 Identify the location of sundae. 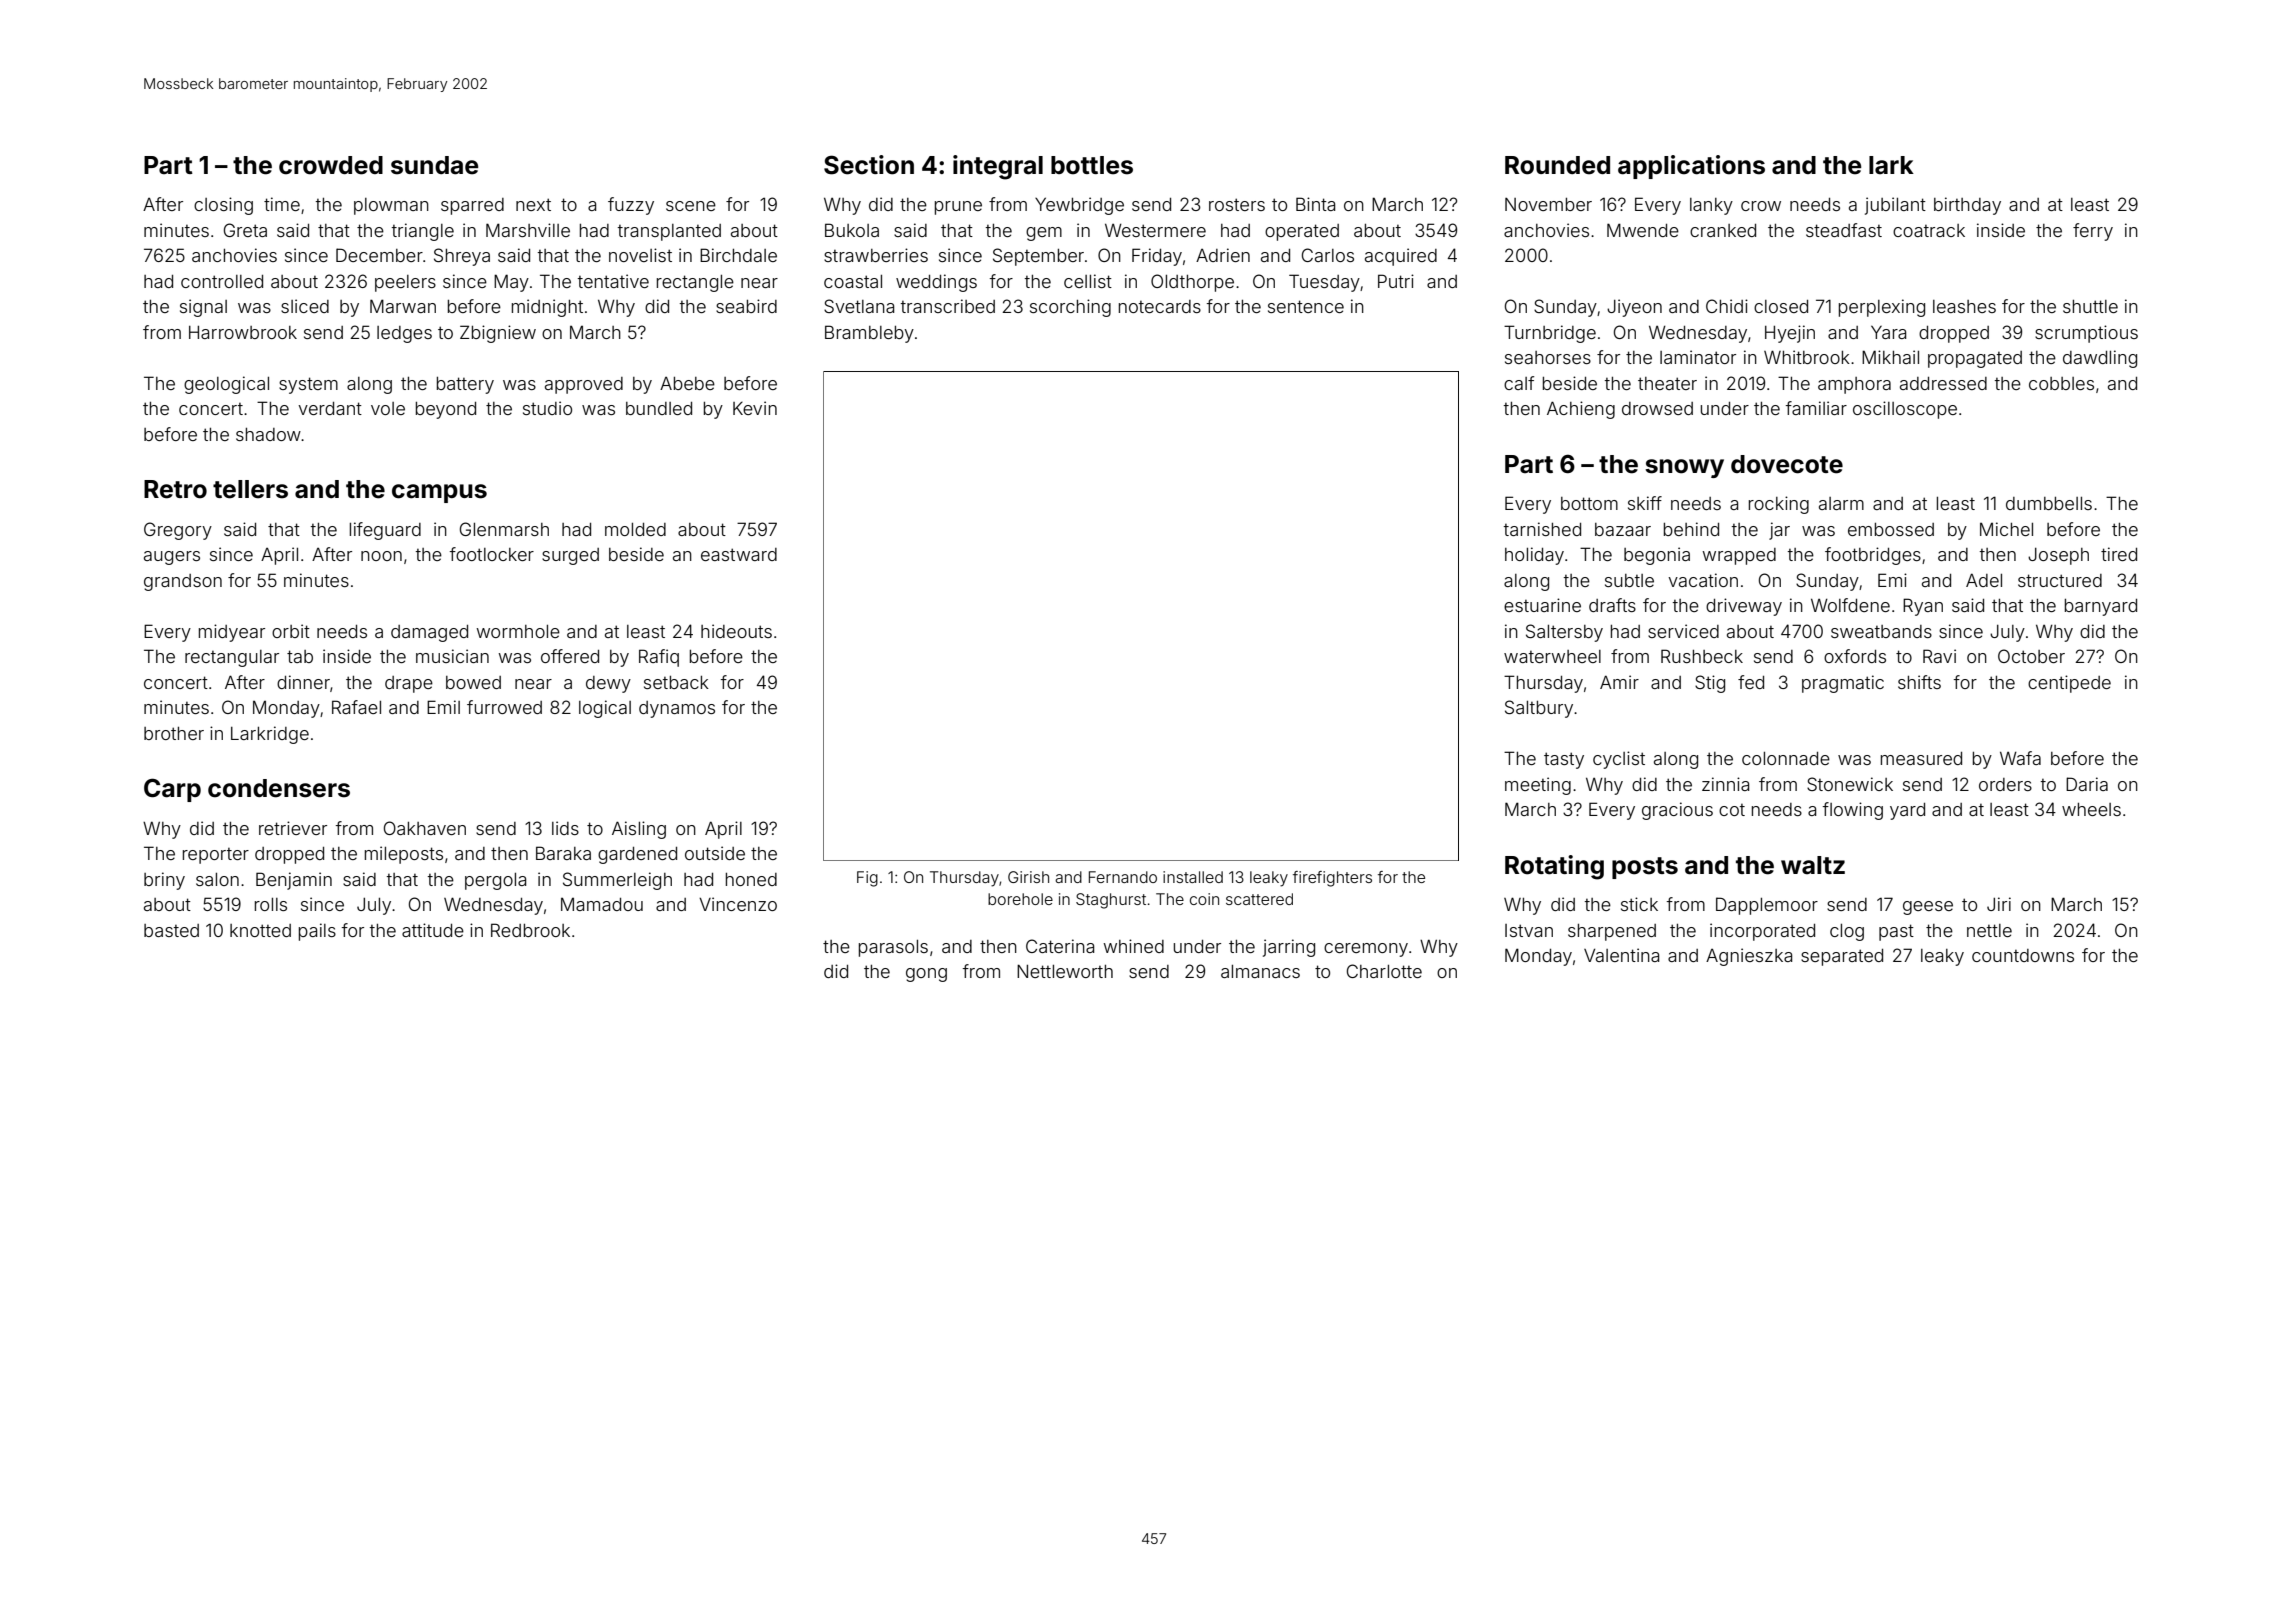
(434, 165).
